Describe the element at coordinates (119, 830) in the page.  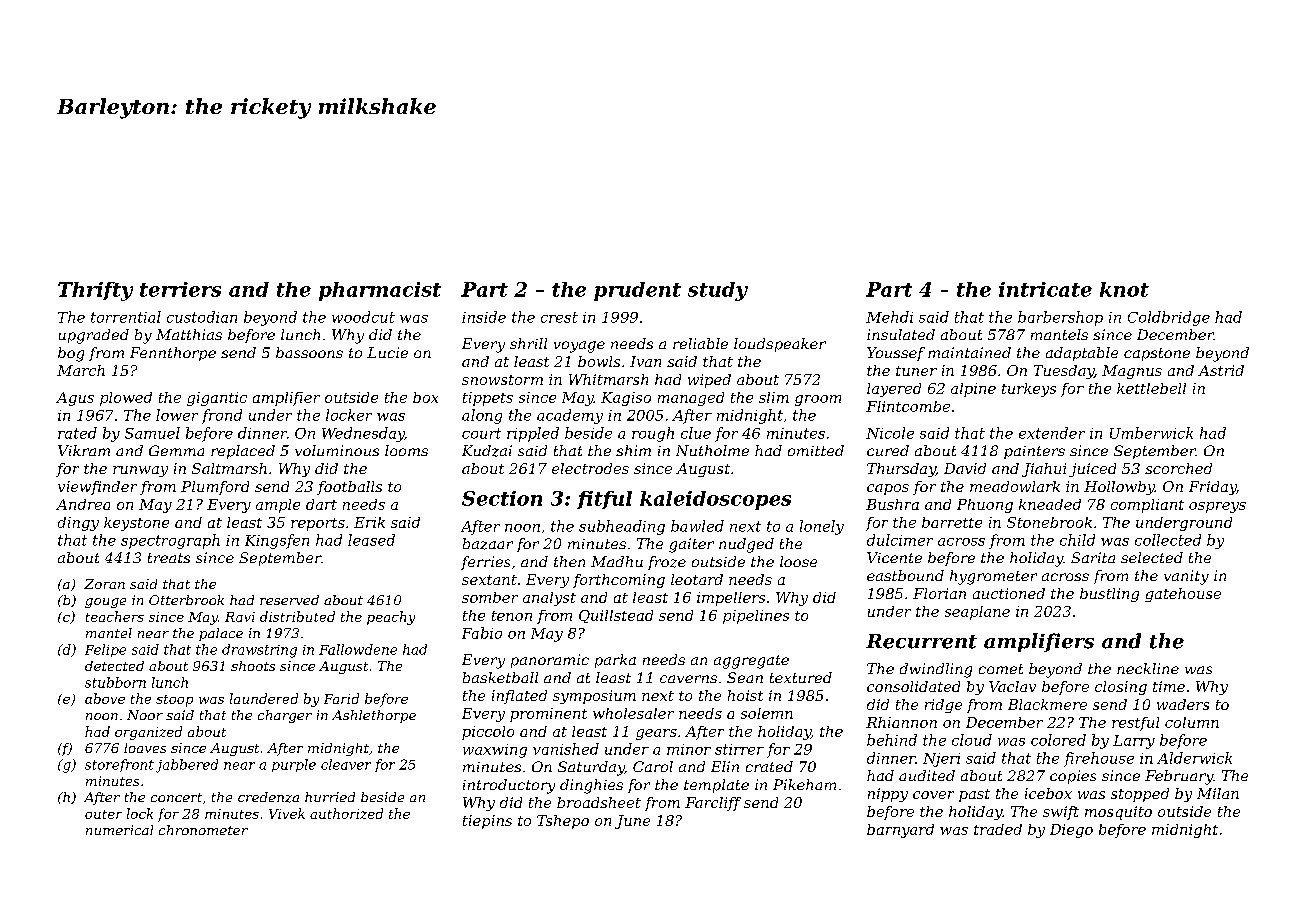
I see `numerical` at that location.
